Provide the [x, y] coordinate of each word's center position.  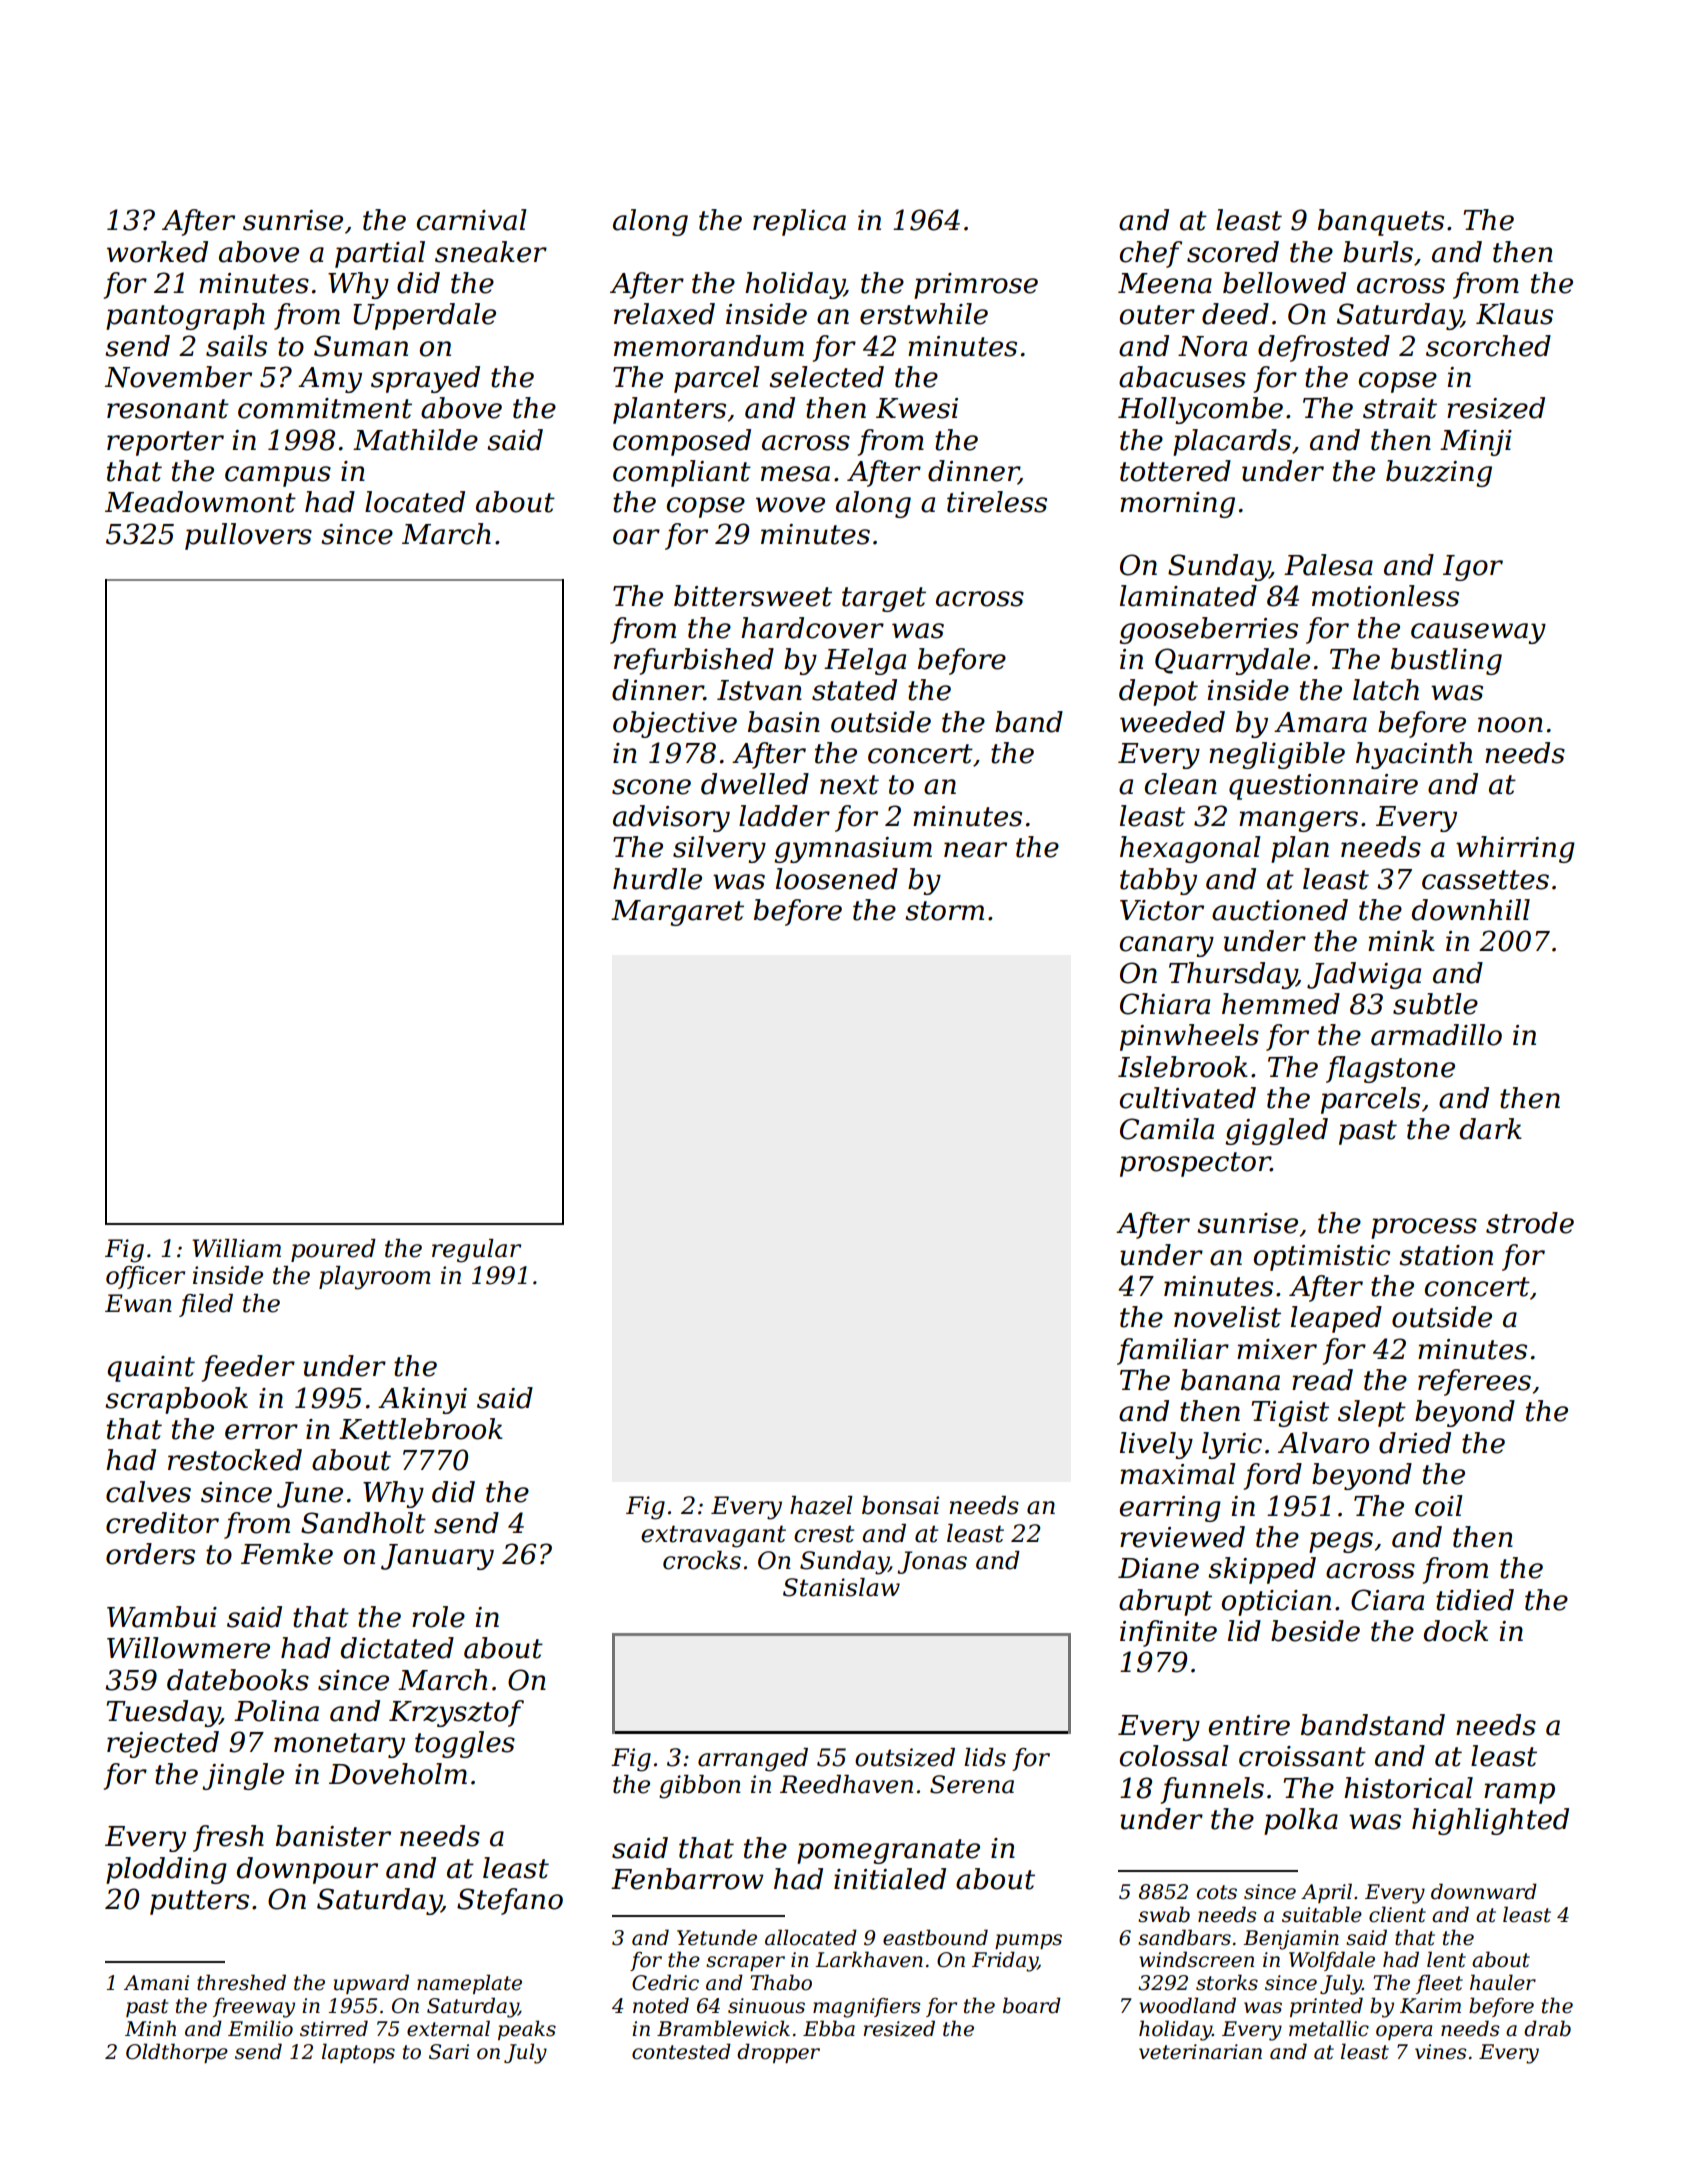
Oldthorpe [177, 2053]
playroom [375, 1278]
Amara [1320, 722]
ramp [1519, 1793]
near [975, 850]
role [438, 1617]
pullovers [248, 536]
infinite [1168, 1633]
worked [157, 252]
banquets [1381, 222]
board [1032, 2005]
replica [799, 222]
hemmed [1281, 1004]
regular [476, 1251]
